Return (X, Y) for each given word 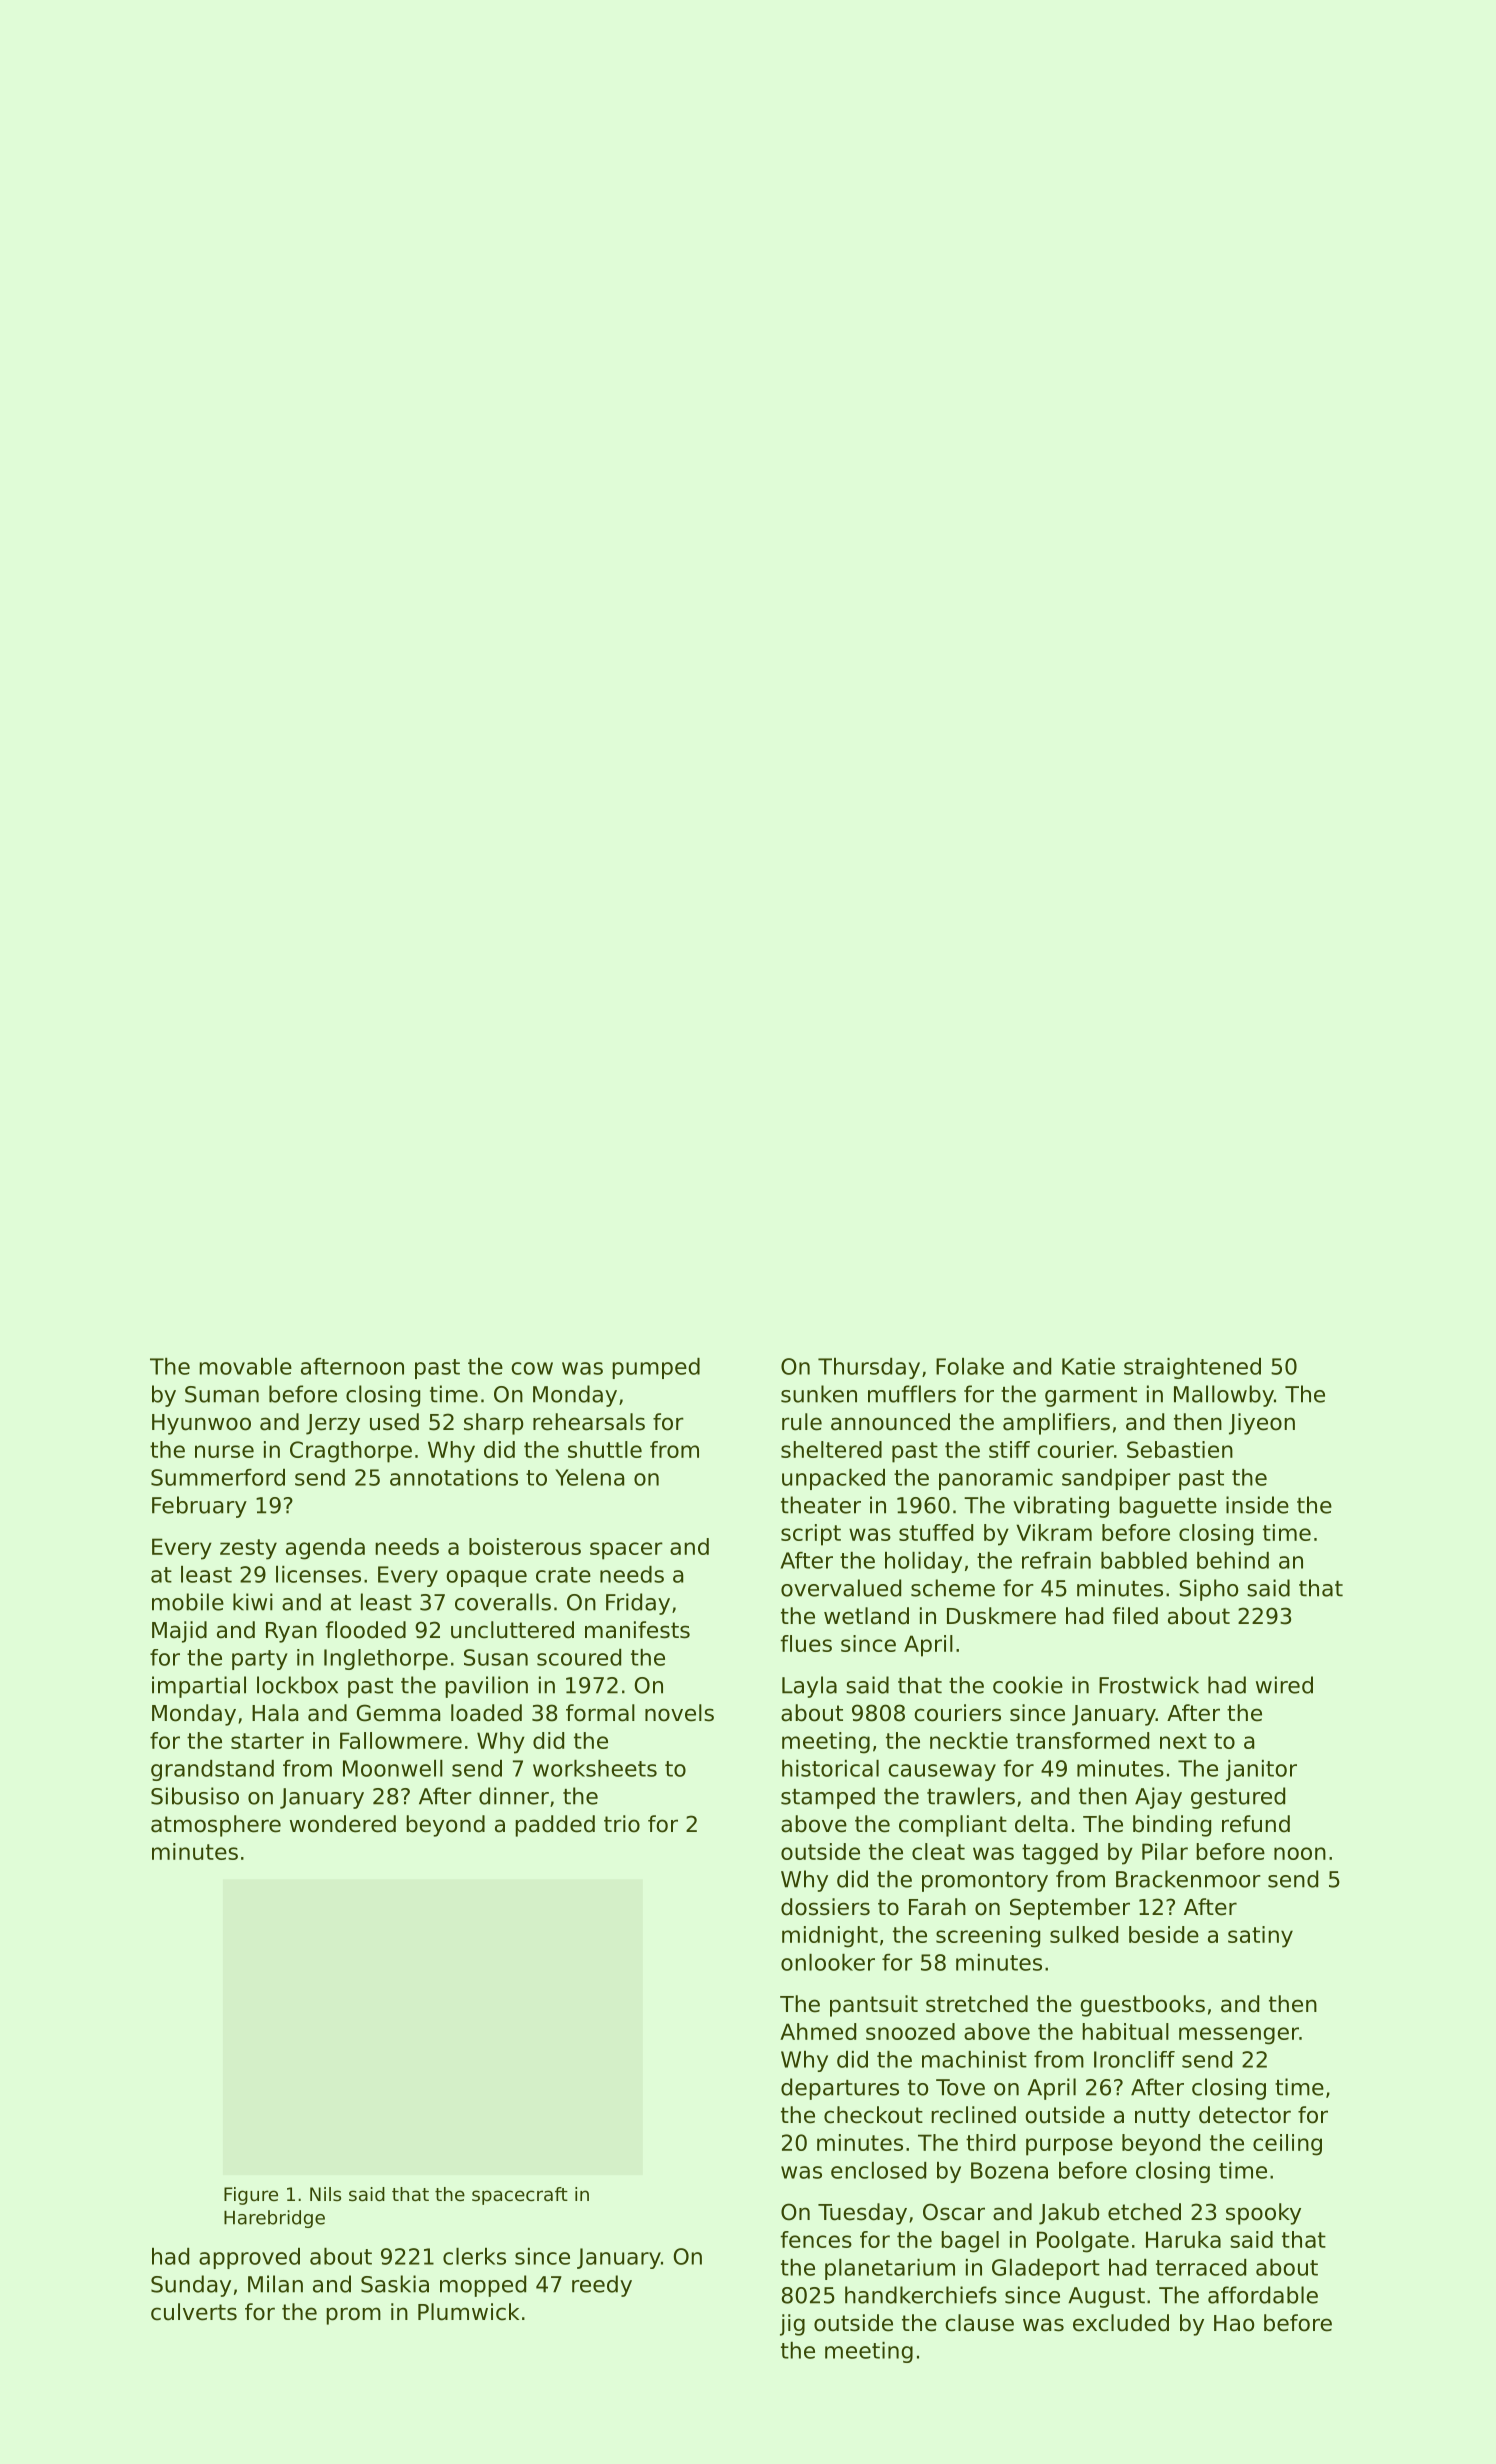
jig (792, 2325)
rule (802, 1422)
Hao (1234, 2323)
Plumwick (468, 2312)
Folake (970, 1366)
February (199, 1507)
